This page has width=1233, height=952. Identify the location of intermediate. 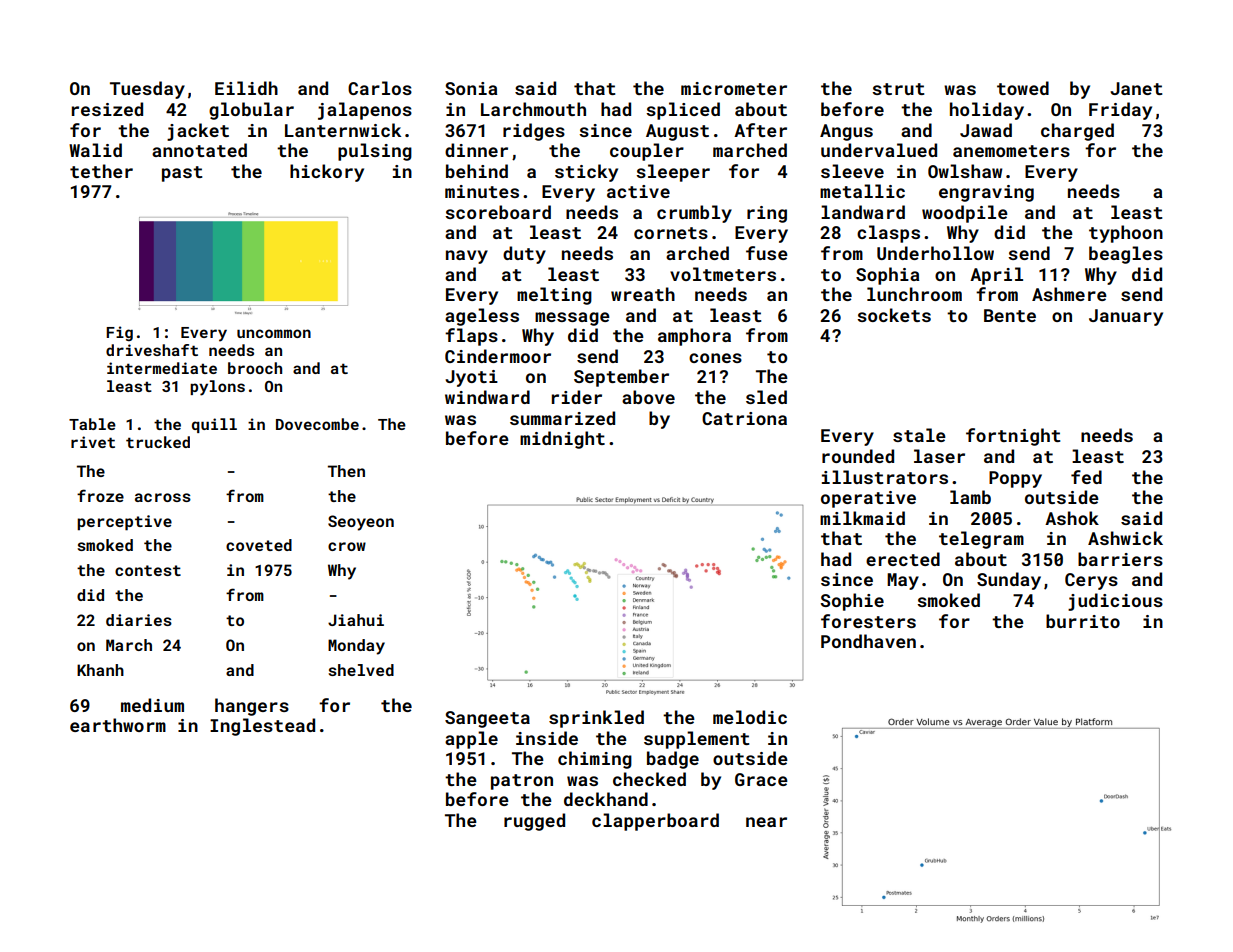
(162, 368).
